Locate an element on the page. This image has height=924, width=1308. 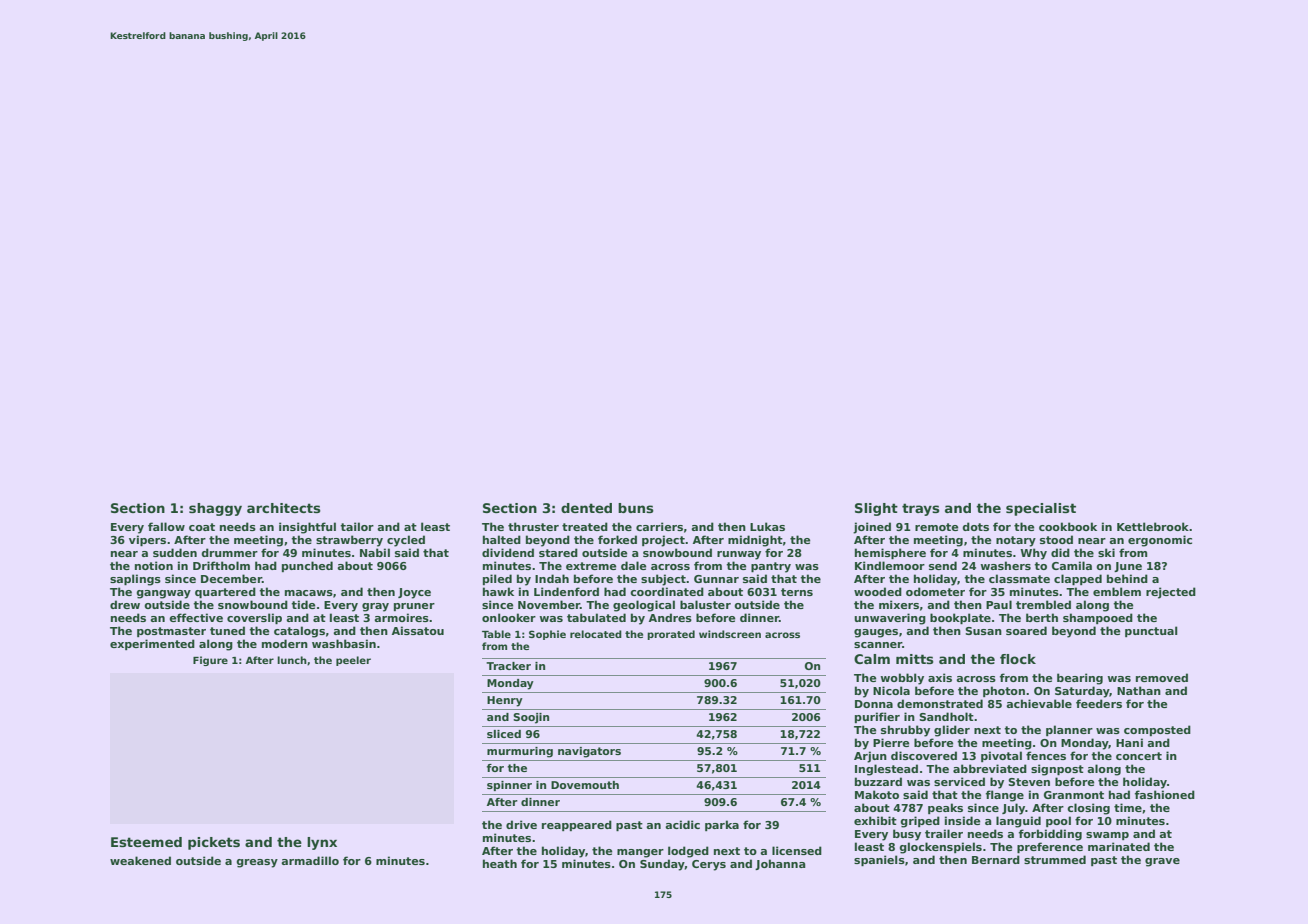
specialist is located at coordinates (1041, 509).
